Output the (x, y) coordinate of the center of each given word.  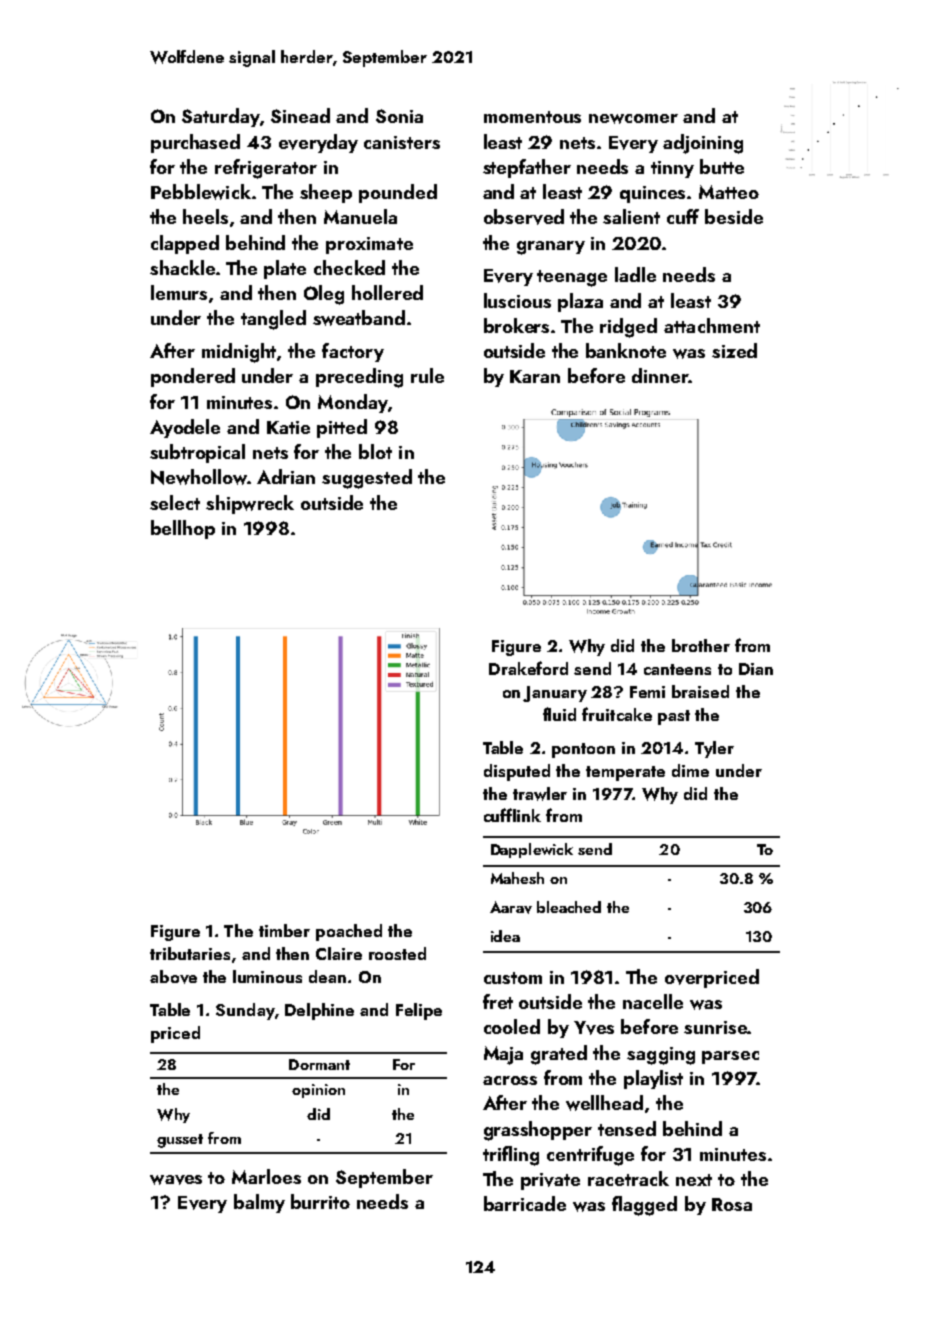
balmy (259, 1203)
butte (722, 166)
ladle (635, 274)
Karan (535, 376)
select (175, 502)
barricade (525, 1203)
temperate (625, 773)
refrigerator (266, 169)
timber (284, 930)
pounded (398, 193)
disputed (517, 772)
